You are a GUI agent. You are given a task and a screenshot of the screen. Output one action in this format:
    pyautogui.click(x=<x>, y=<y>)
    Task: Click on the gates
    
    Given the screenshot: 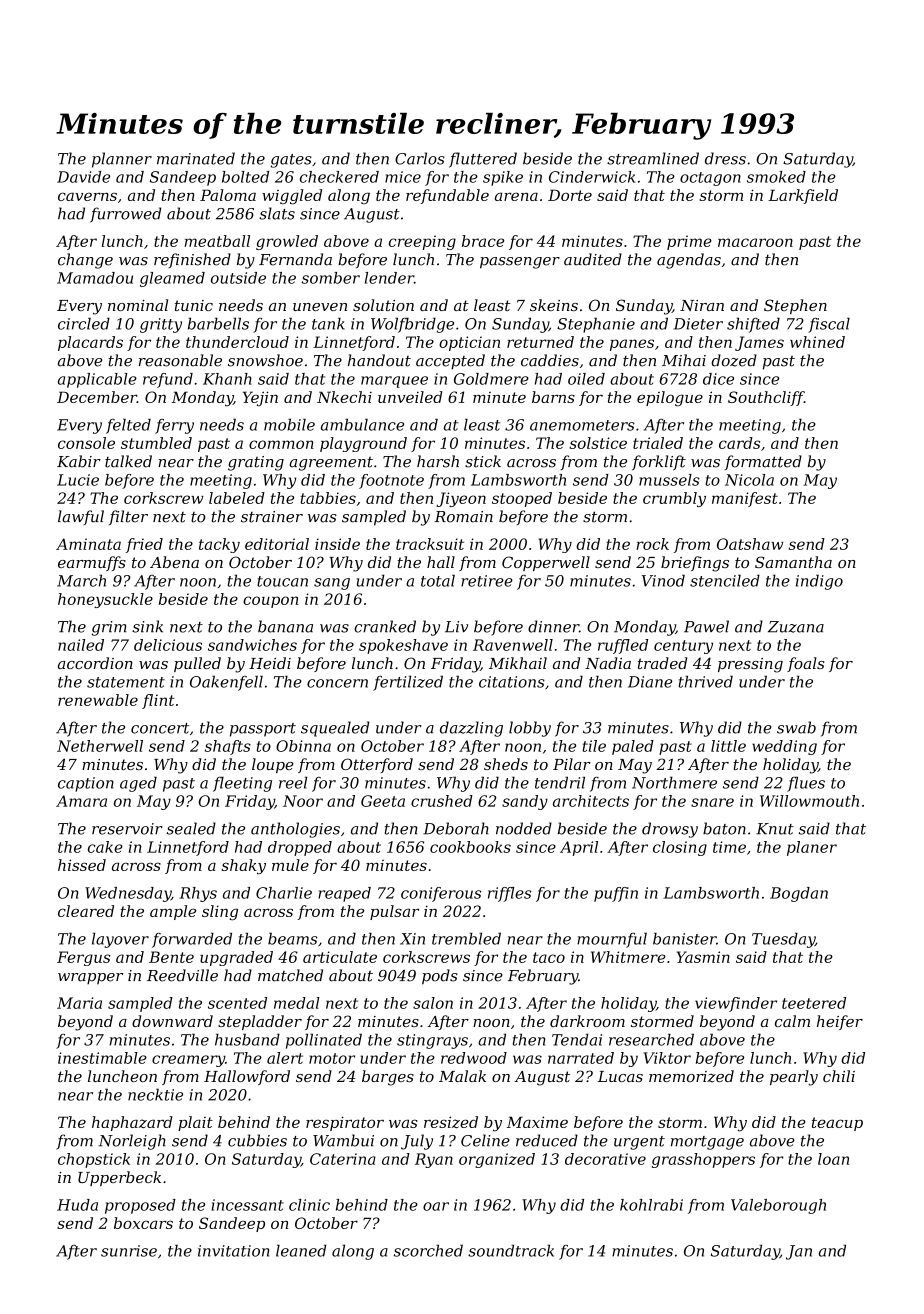 What is the action you would take?
    pyautogui.click(x=291, y=161)
